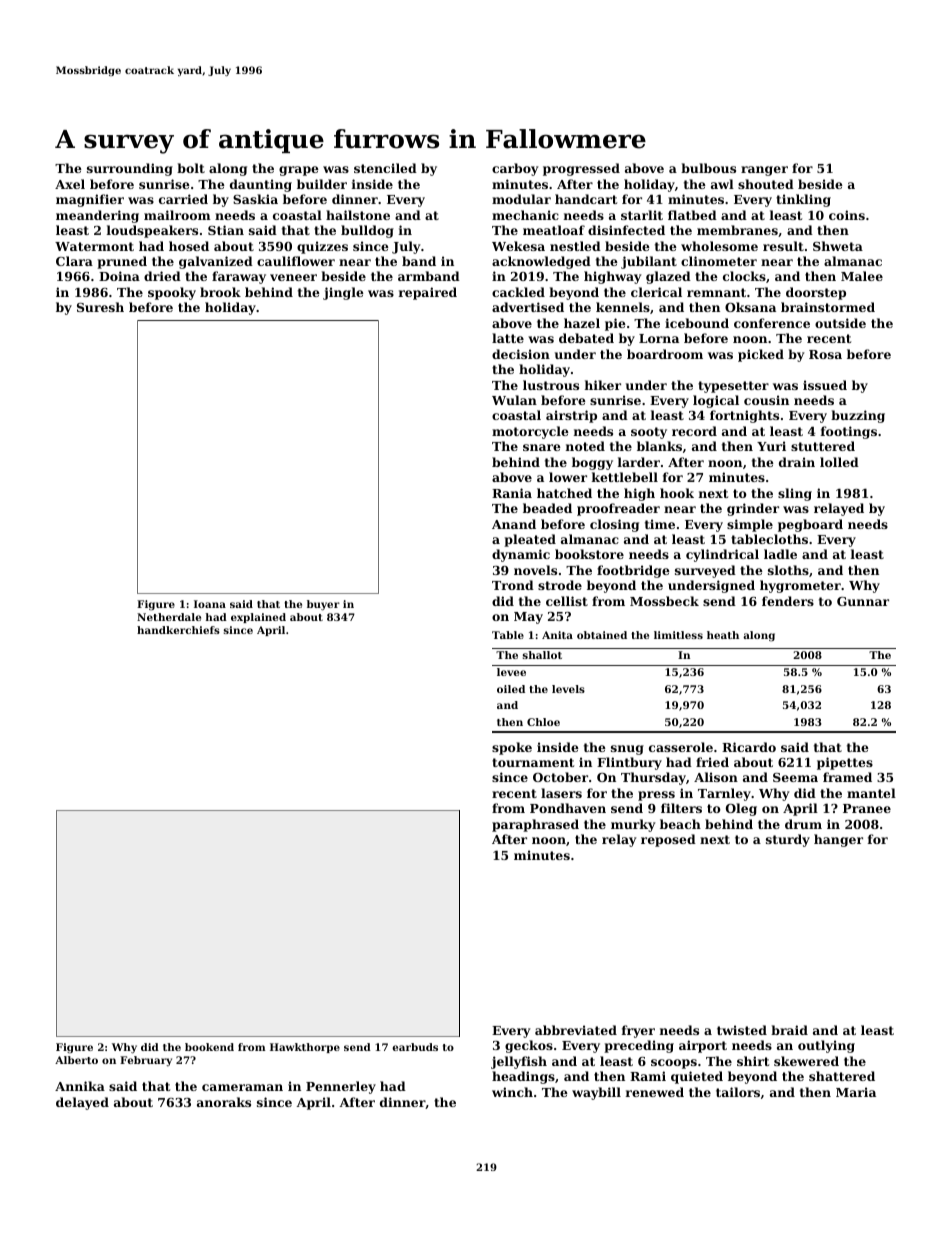  What do you see at coordinates (514, 400) in the document?
I see `Wulan` at bounding box center [514, 400].
